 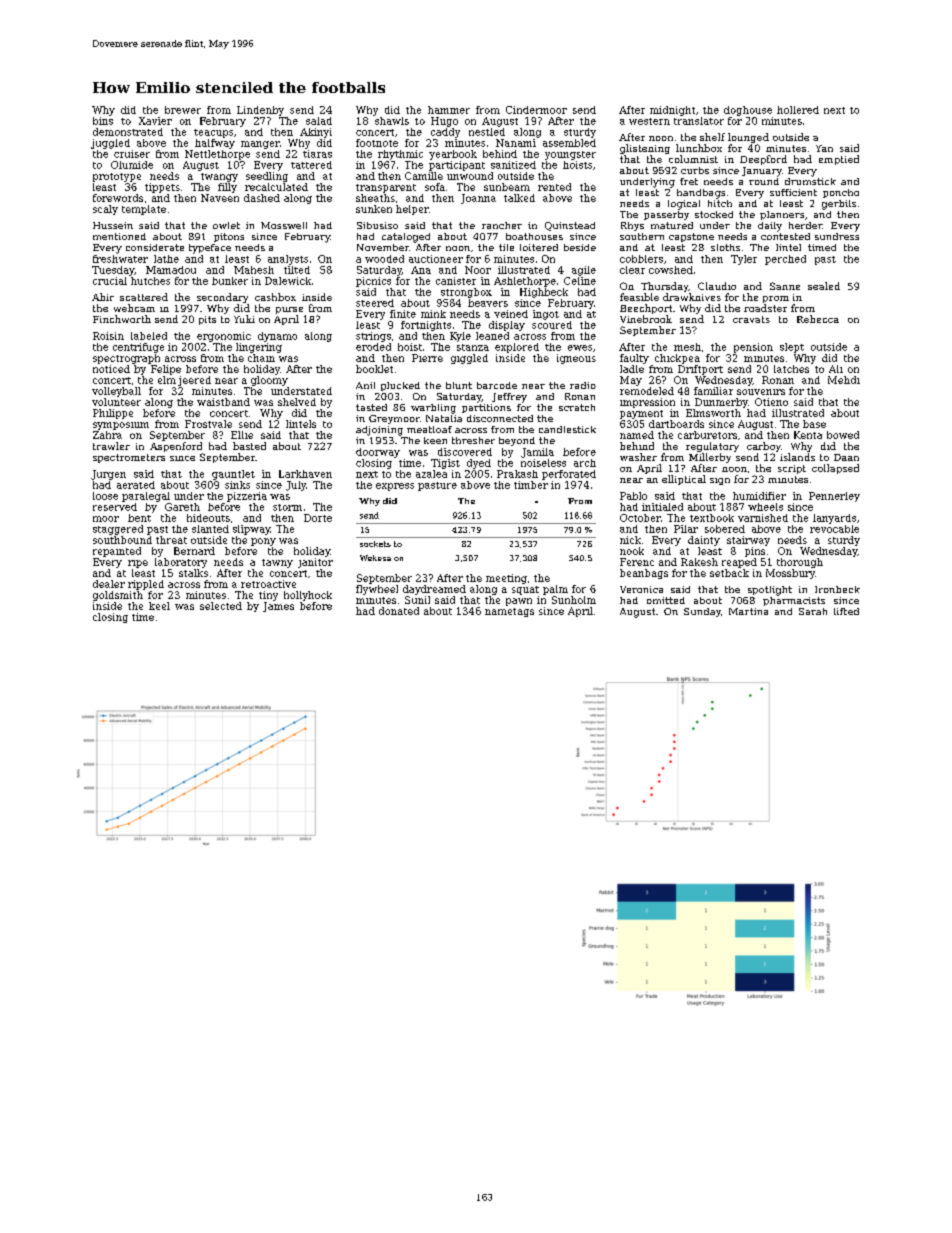 What do you see at coordinates (399, 611) in the image?
I see `donated` at bounding box center [399, 611].
